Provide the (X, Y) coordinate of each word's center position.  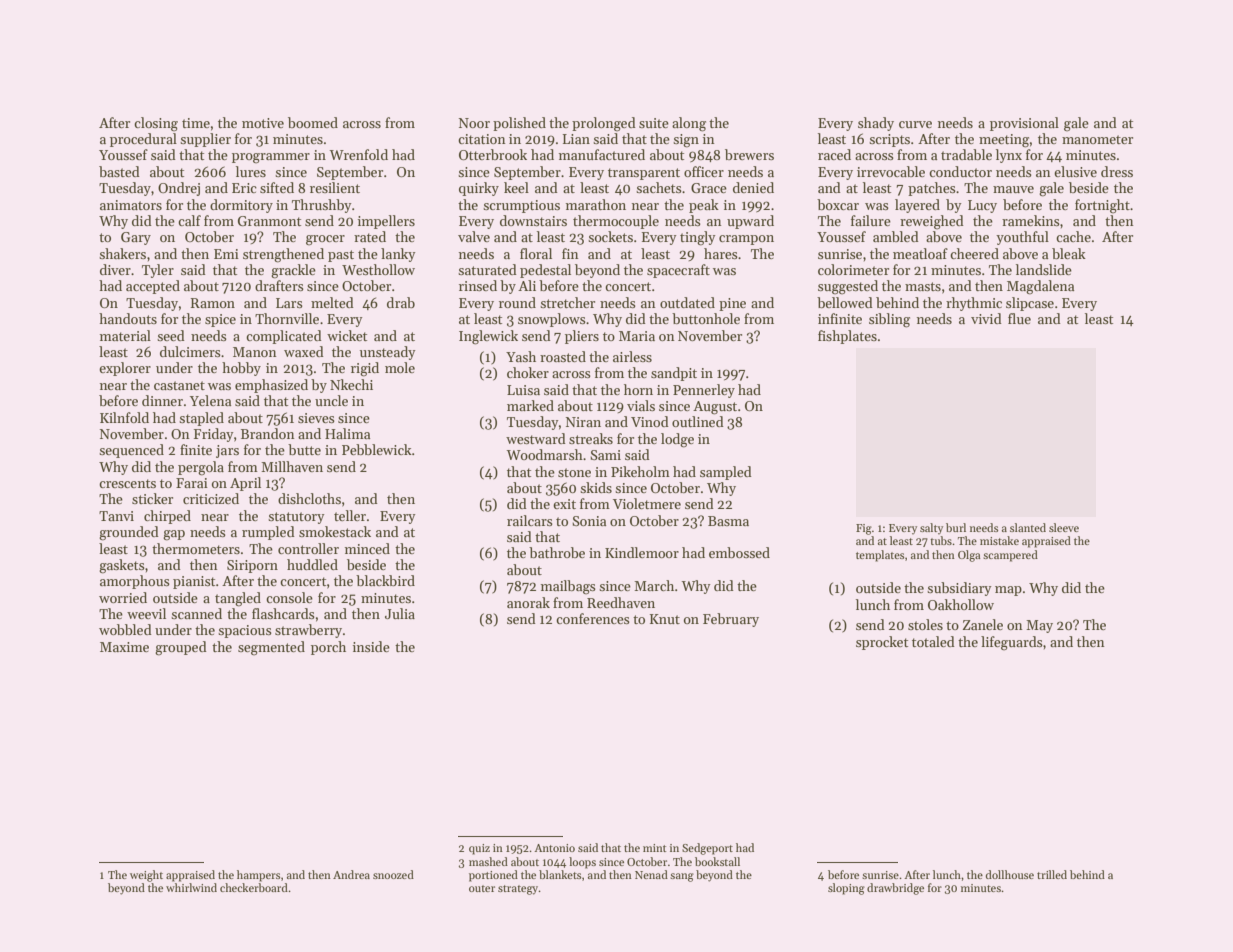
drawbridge (895, 889)
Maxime (124, 647)
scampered (1010, 556)
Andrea (351, 874)
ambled (896, 236)
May (1039, 626)
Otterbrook (493, 154)
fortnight (1102, 206)
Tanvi (116, 516)
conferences (593, 618)
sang (682, 877)
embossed (739, 552)
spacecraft (678, 271)
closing (156, 124)
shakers (122, 253)
